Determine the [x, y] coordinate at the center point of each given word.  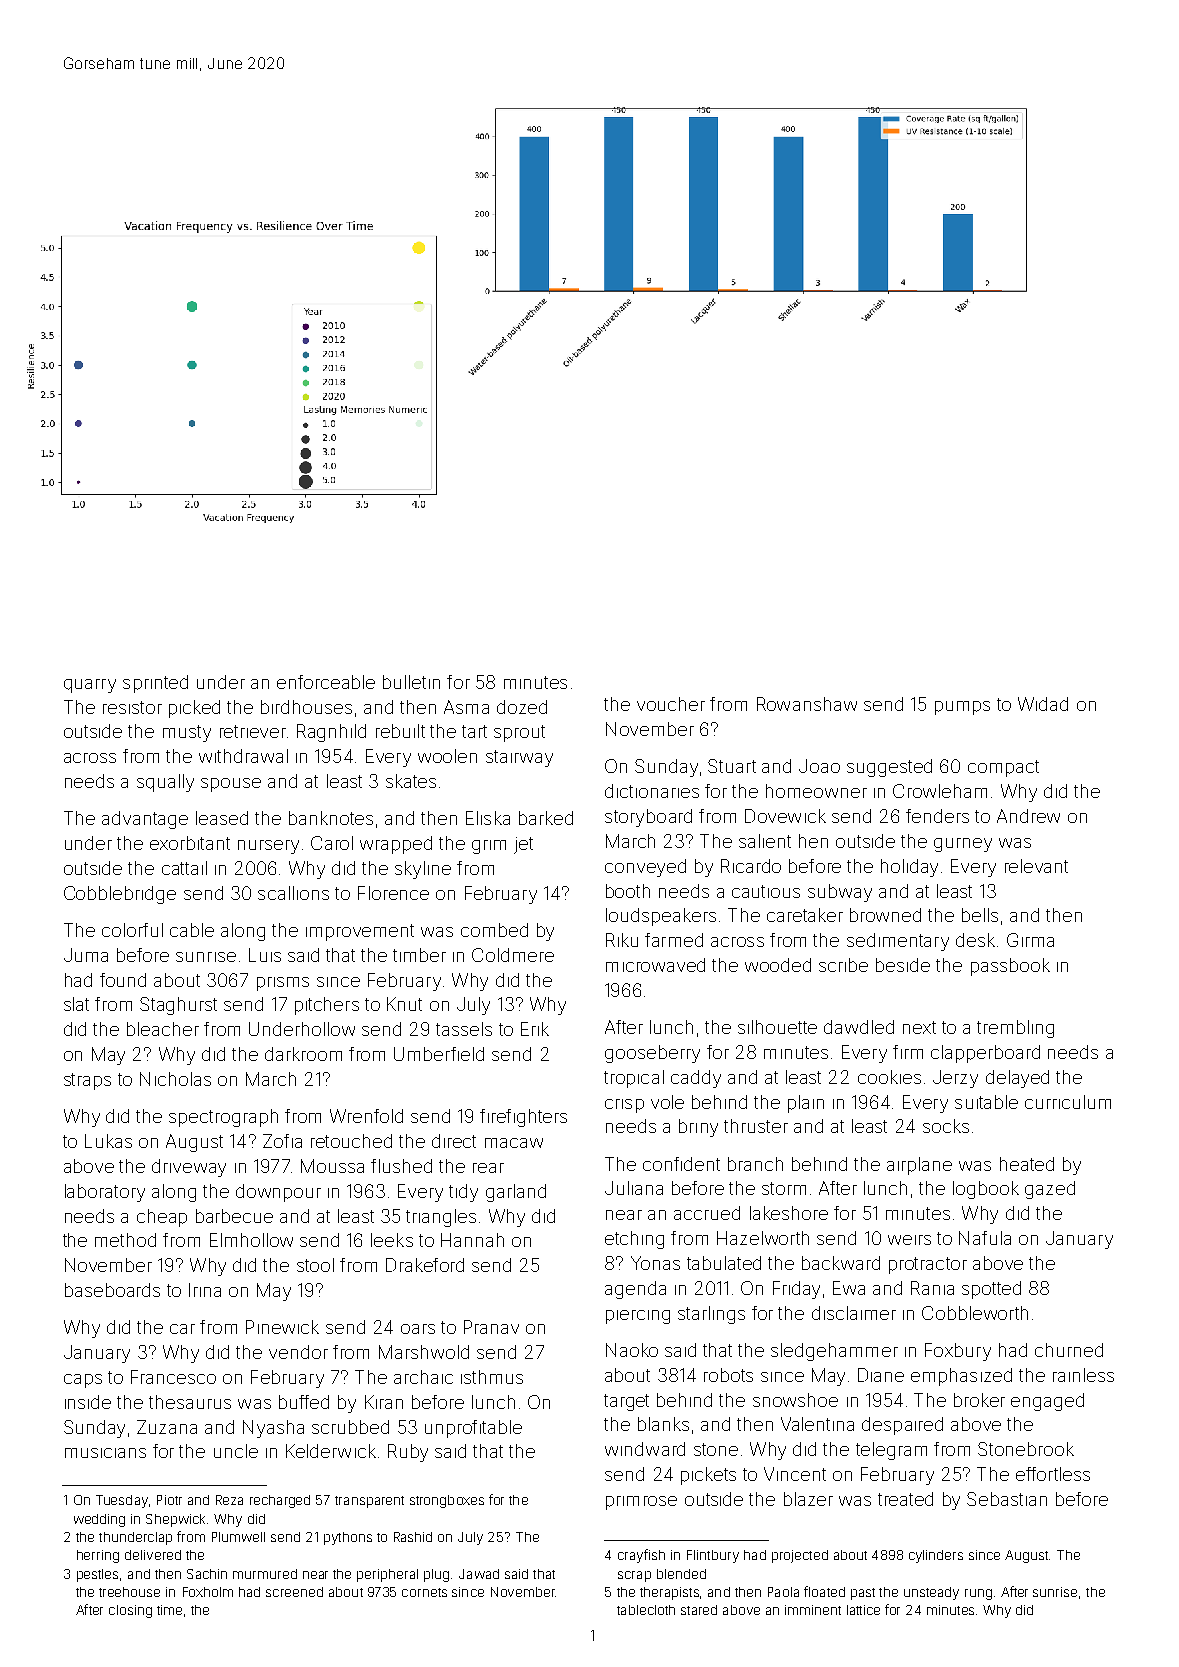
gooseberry [652, 1054]
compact [1003, 768]
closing [130, 1611]
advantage [145, 820]
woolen [447, 756]
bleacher [163, 1029]
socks [946, 1126]
